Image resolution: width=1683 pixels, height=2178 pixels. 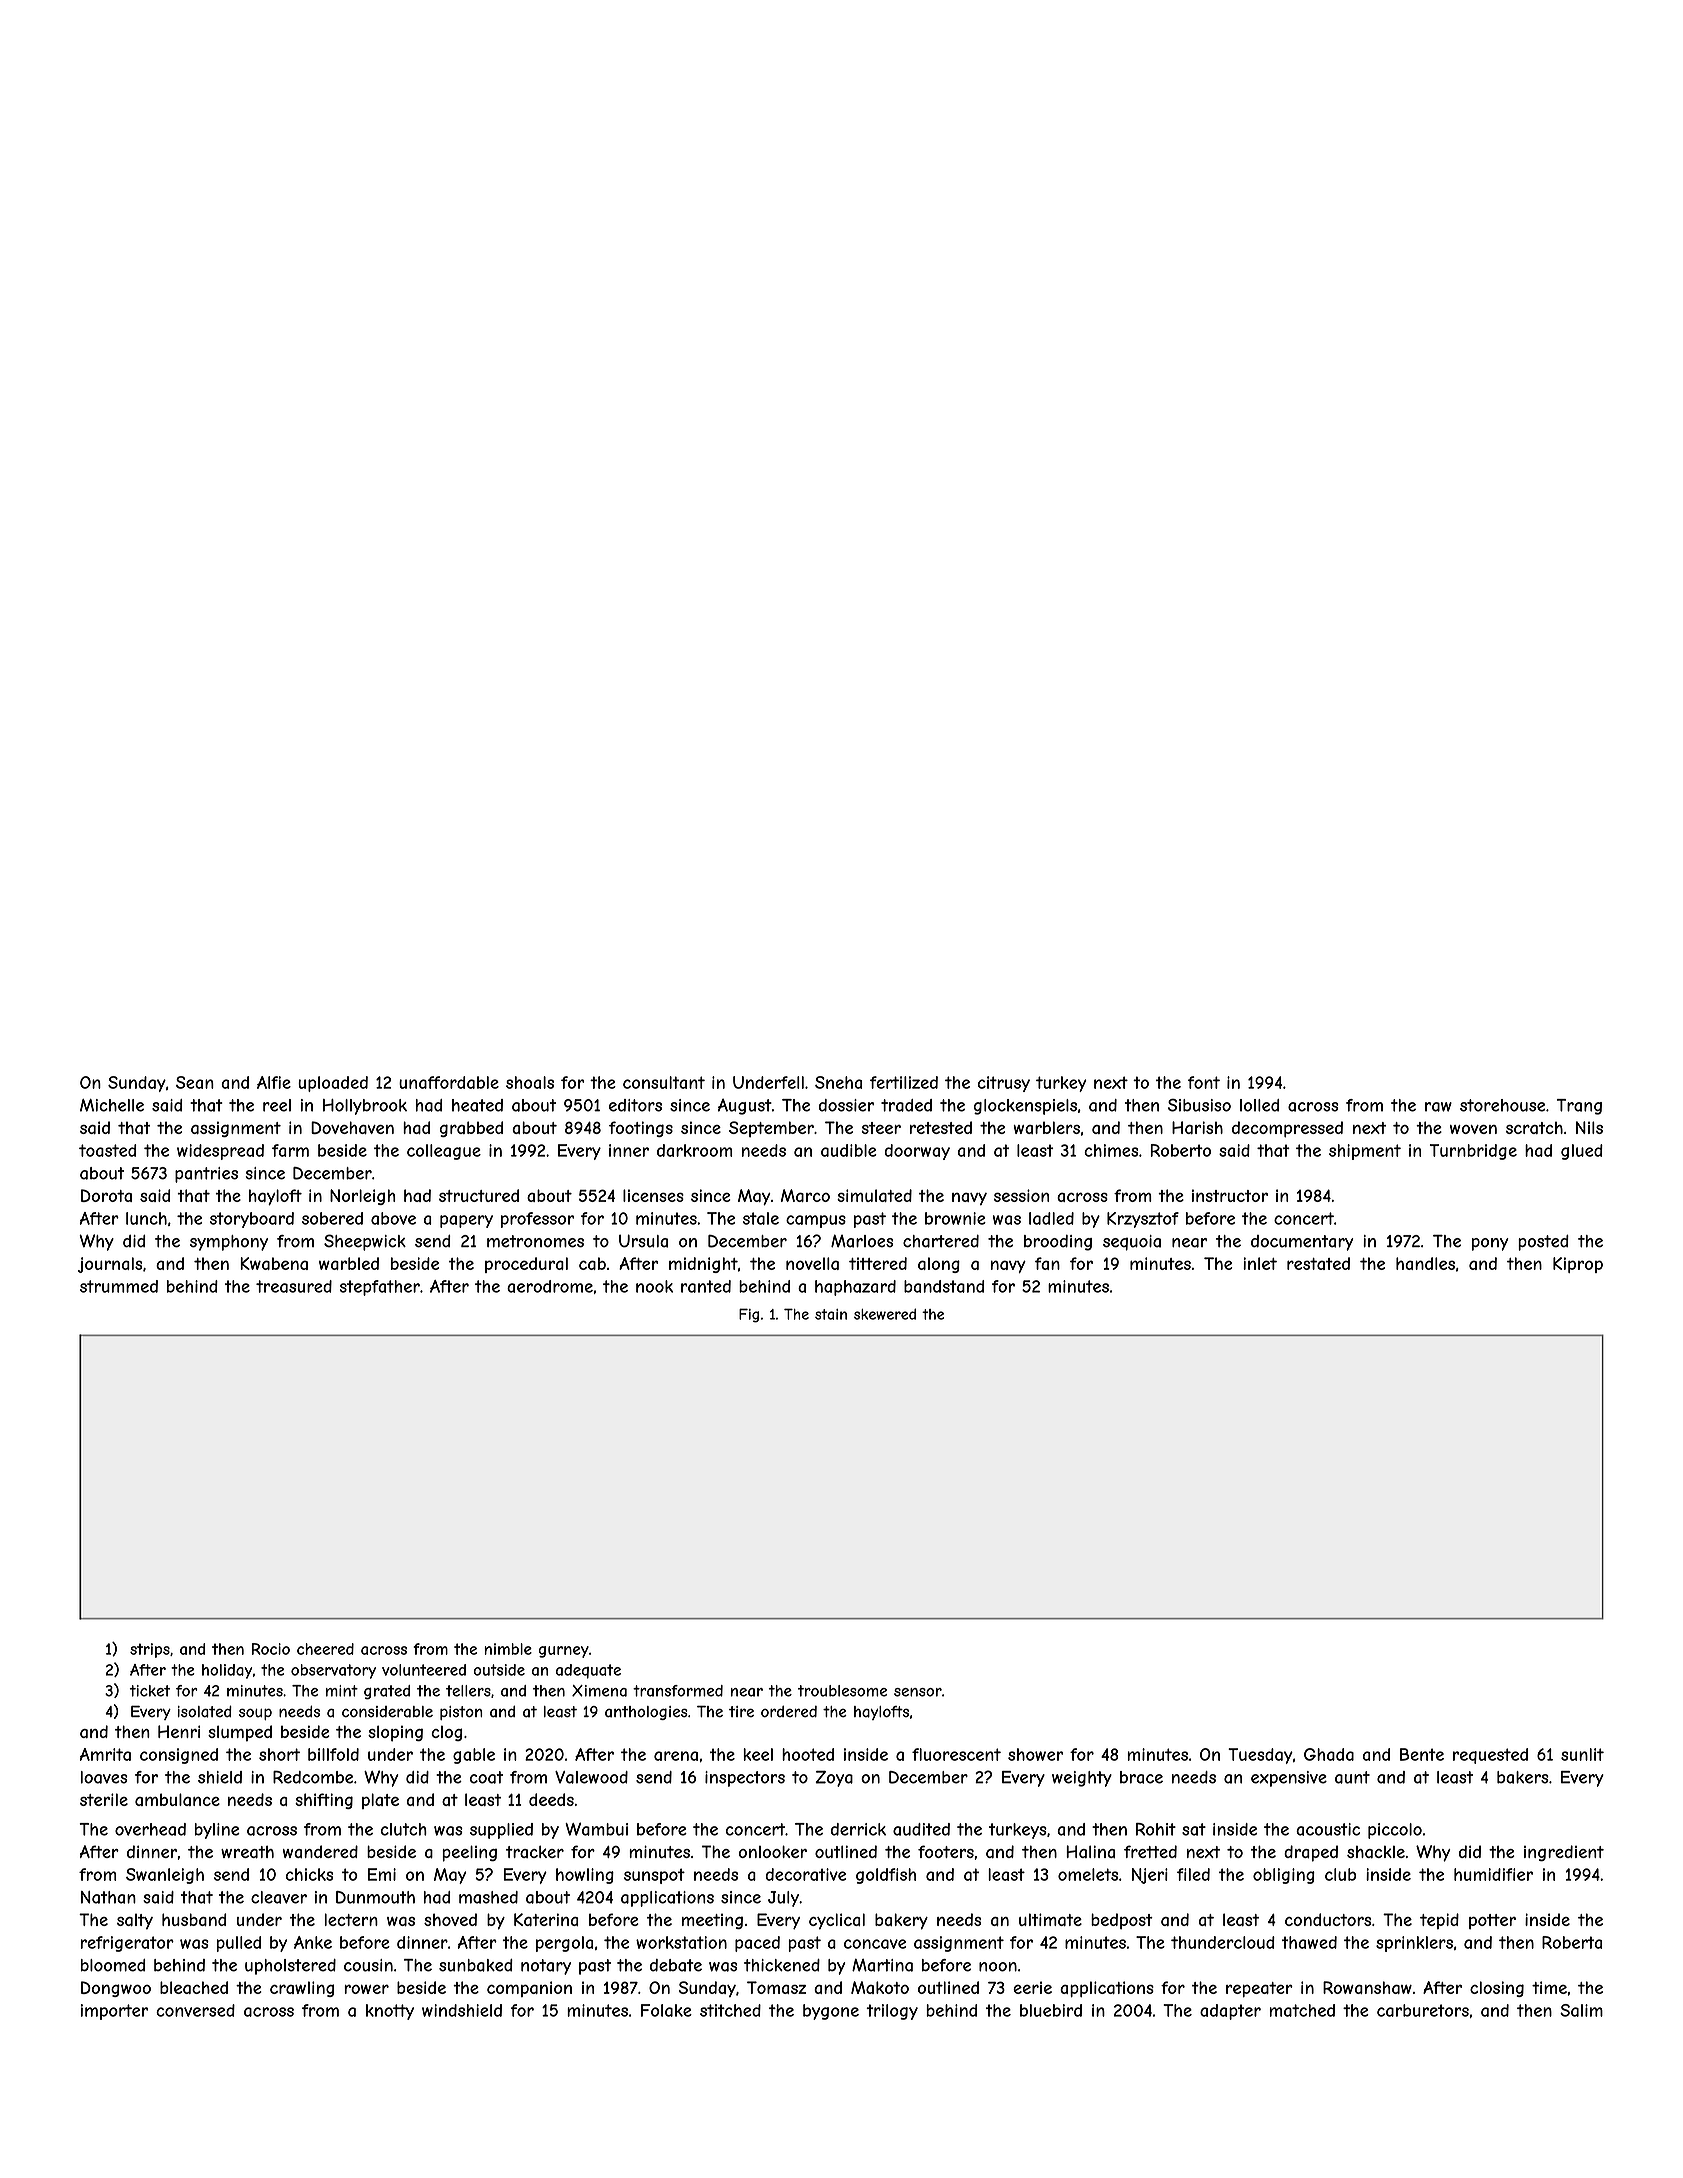 What do you see at coordinates (1578, 1265) in the screenshot?
I see `Kiprop` at bounding box center [1578, 1265].
